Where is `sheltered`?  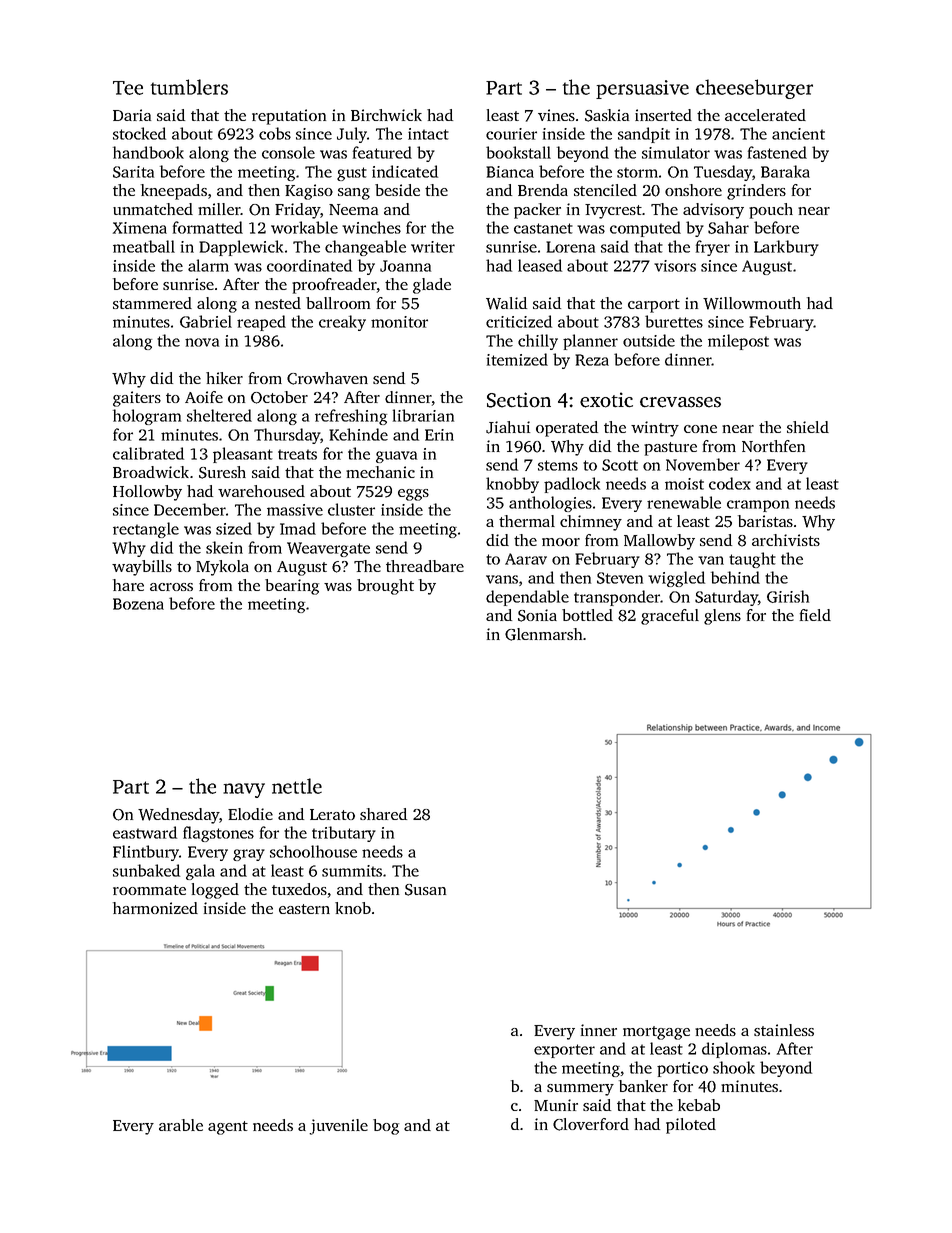
sheltered is located at coordinates (219, 415).
